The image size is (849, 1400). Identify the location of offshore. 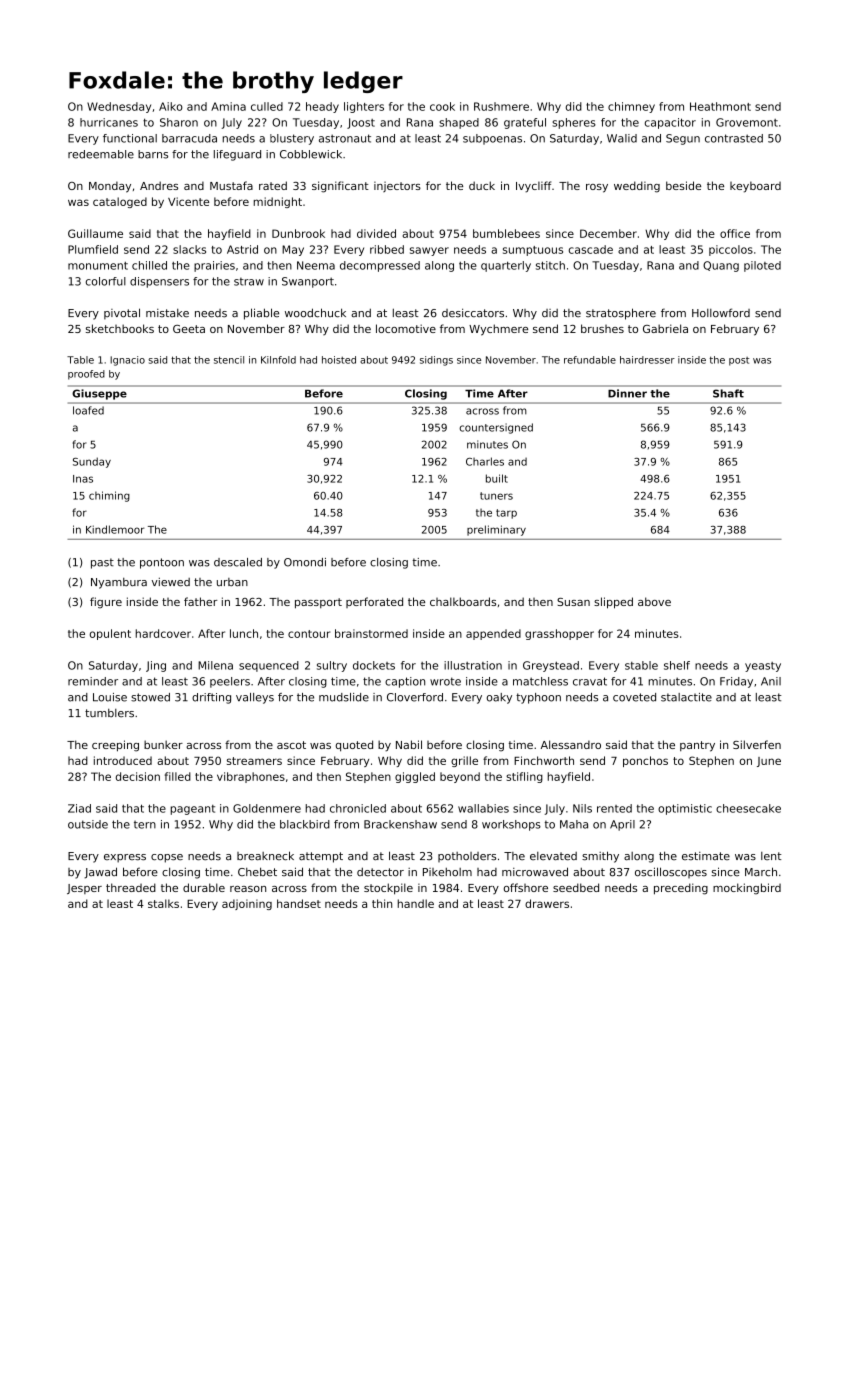
(526, 887).
